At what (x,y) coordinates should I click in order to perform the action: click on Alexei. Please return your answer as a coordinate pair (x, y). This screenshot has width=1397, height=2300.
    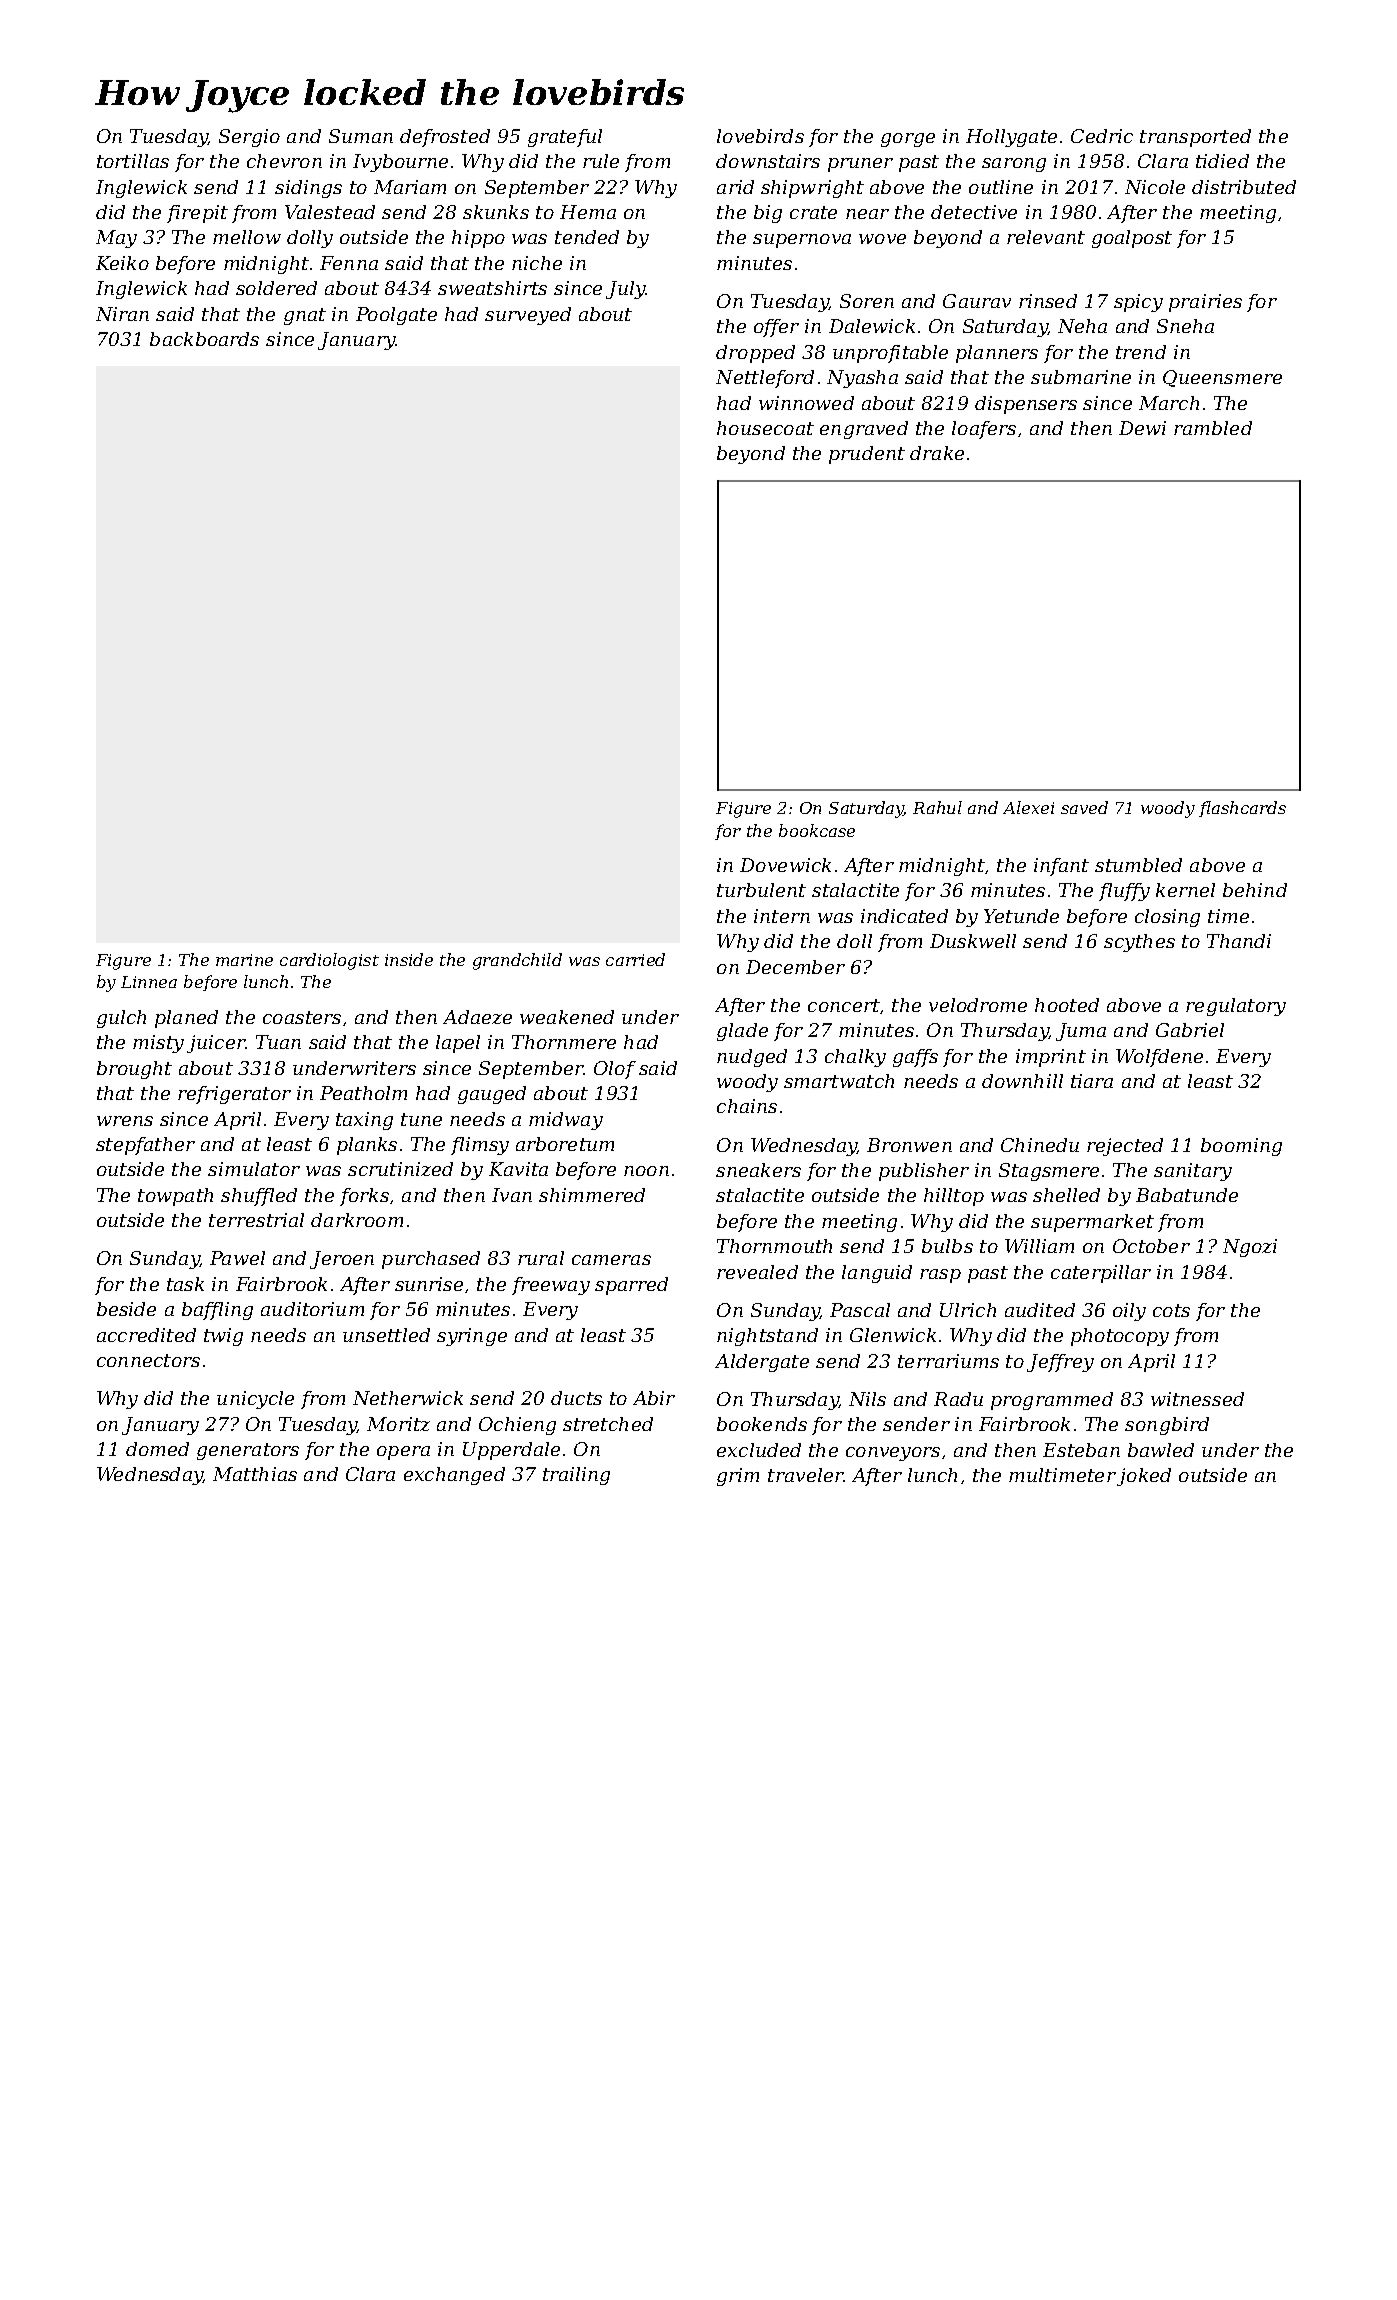
    Looking at the image, I should click on (1028, 807).
